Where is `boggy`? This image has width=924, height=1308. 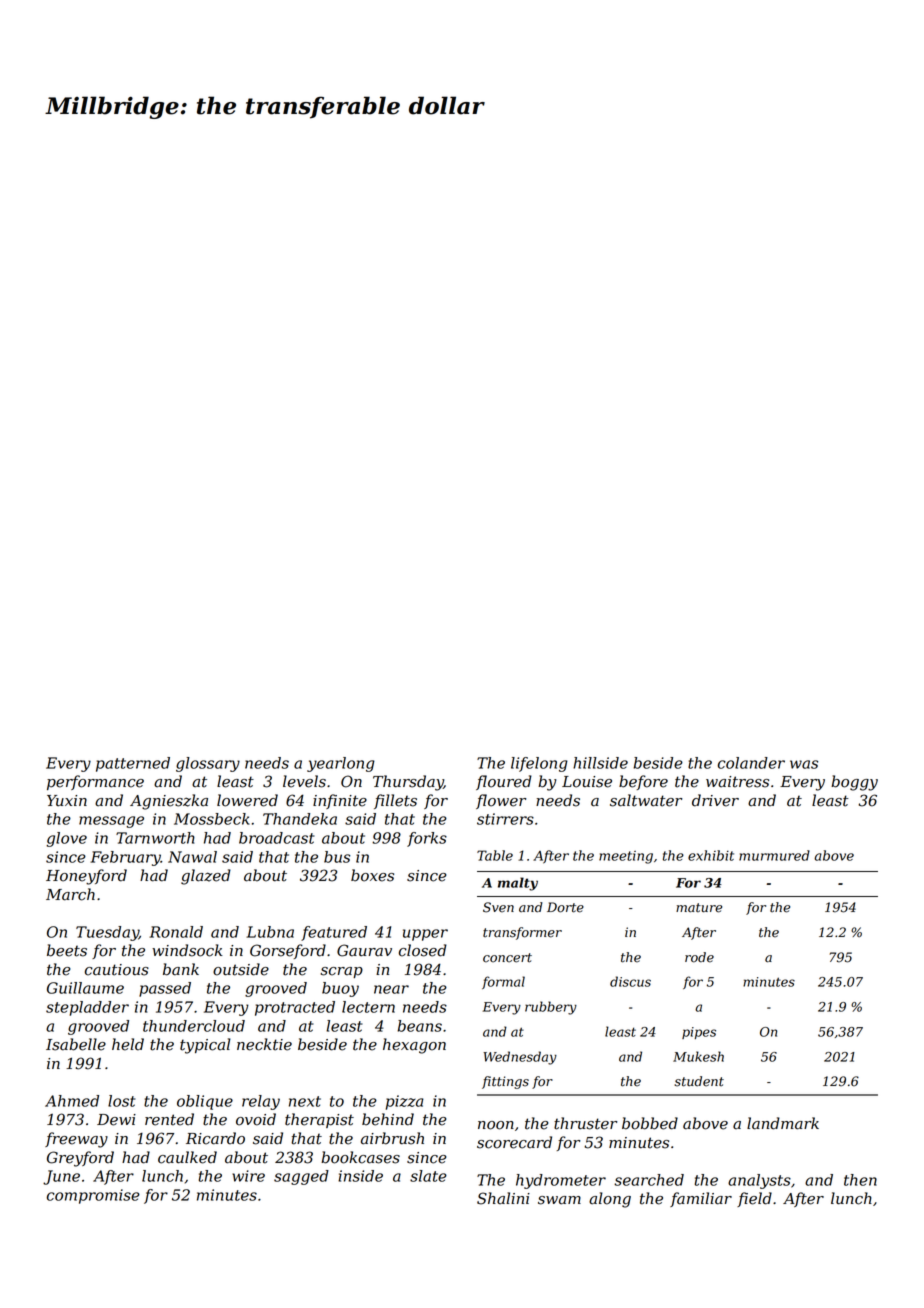 boggy is located at coordinates (854, 783).
